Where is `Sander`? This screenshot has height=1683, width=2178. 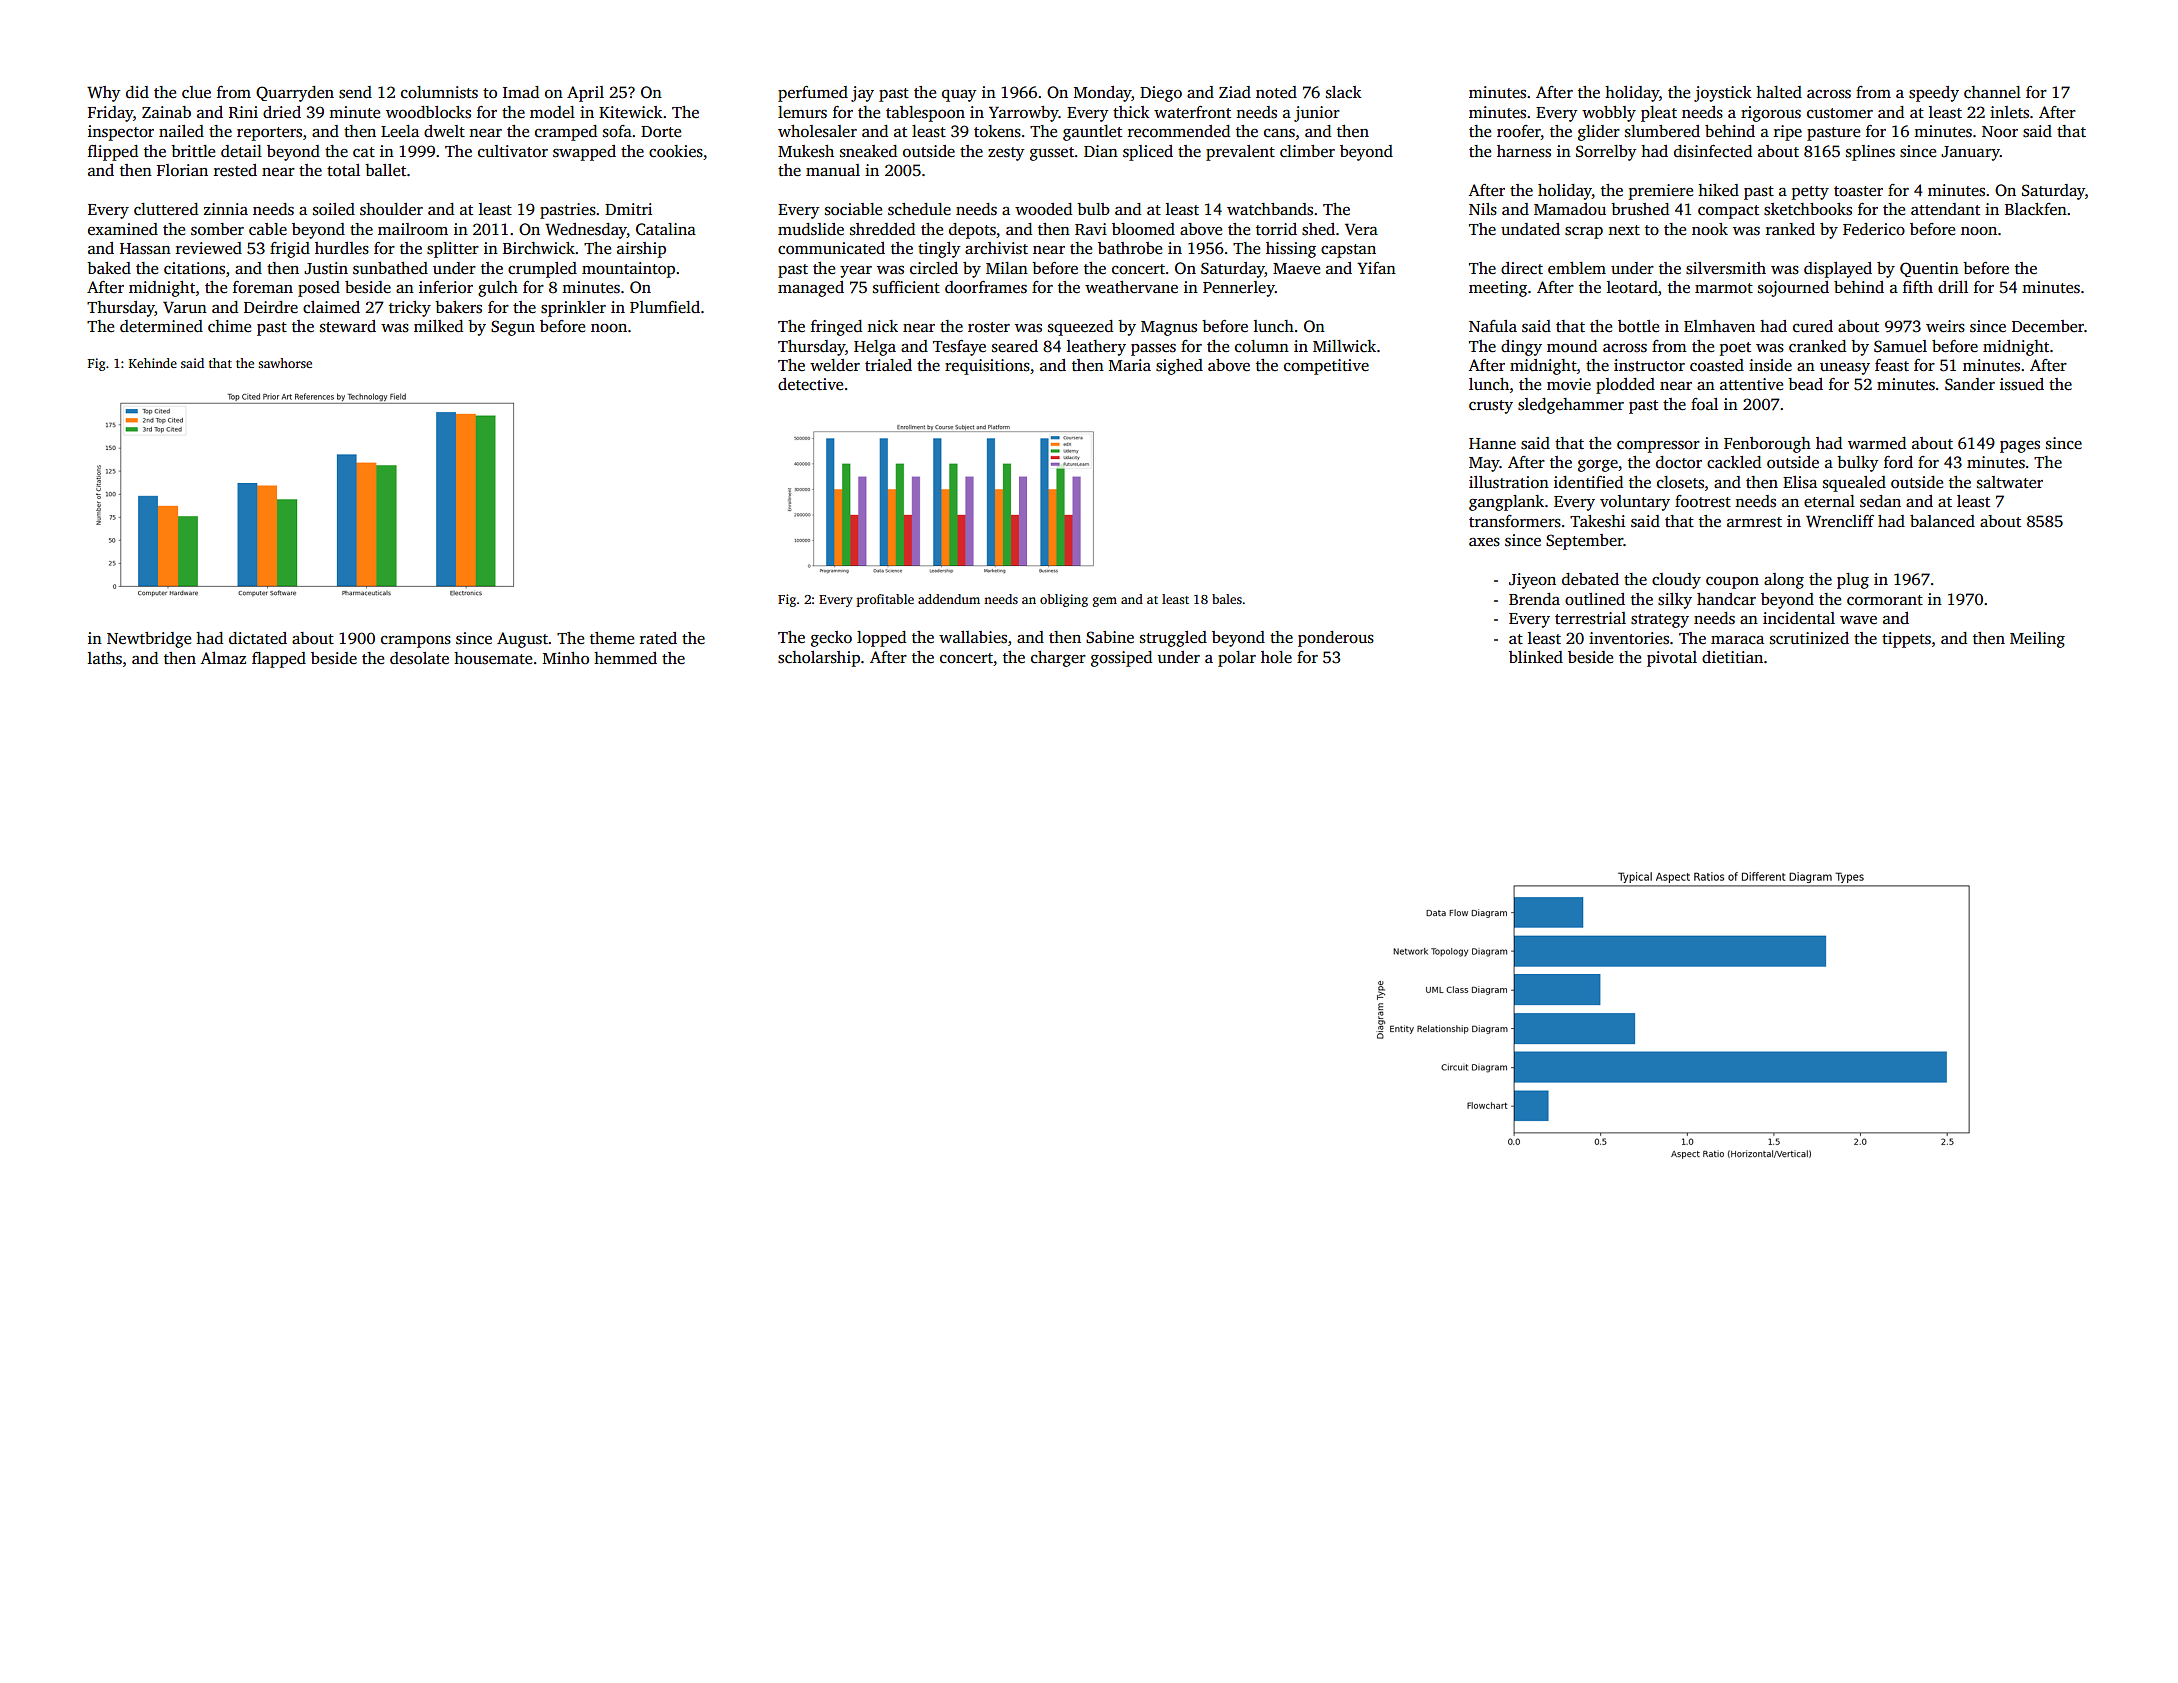
Sander is located at coordinates (1970, 384).
